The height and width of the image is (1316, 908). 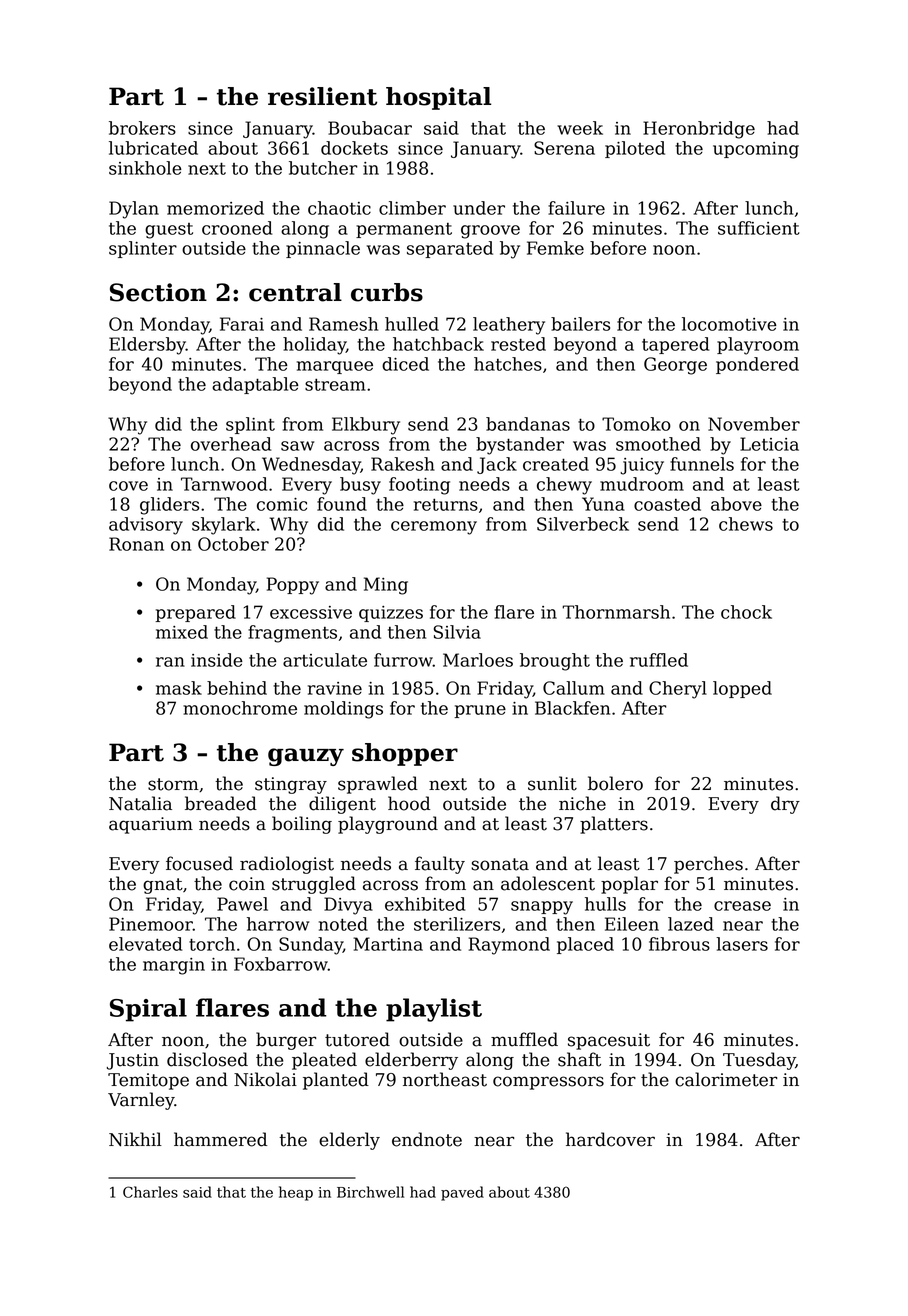 I want to click on hospital, so click(x=438, y=98).
